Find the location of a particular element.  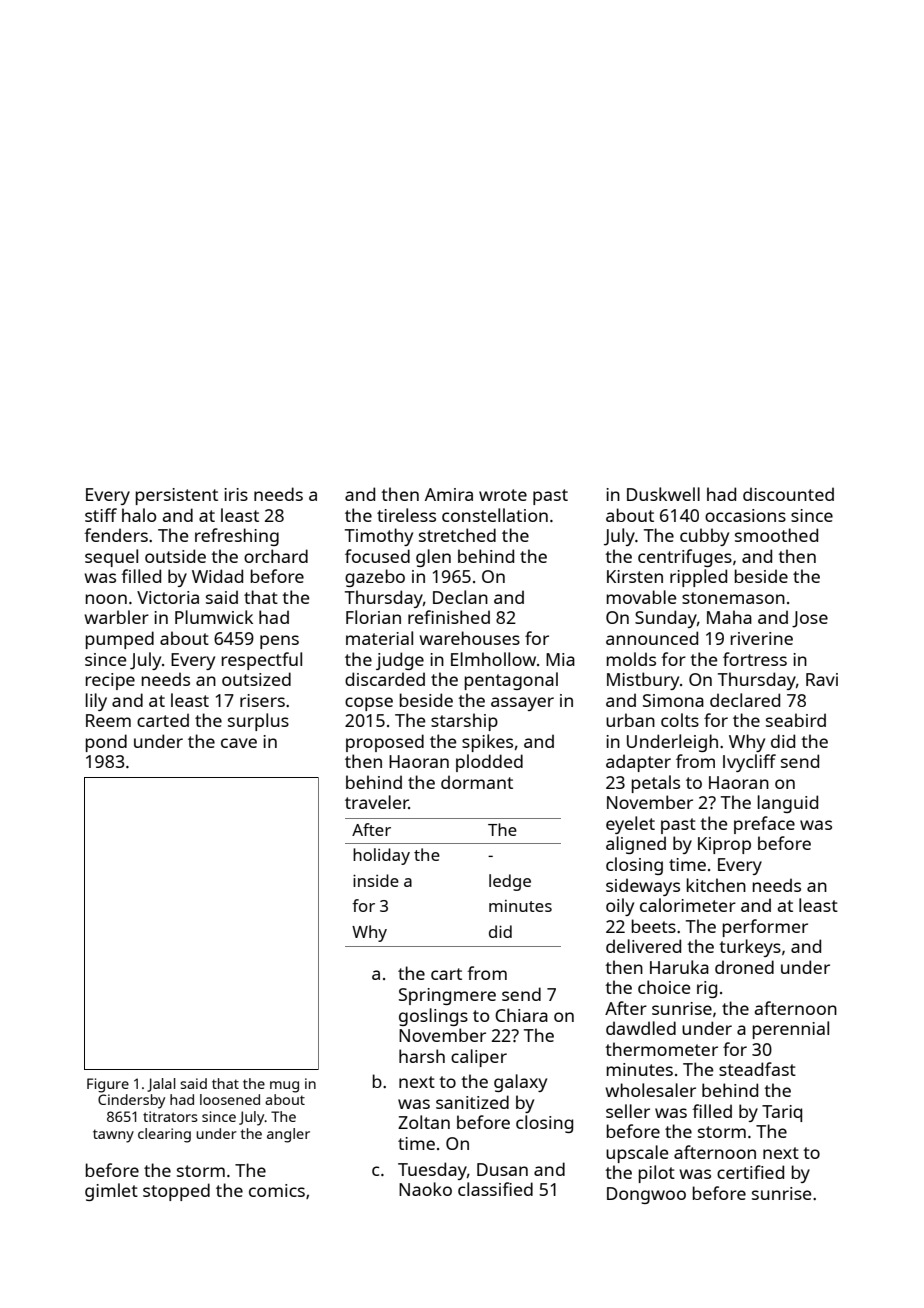

discounted is located at coordinates (788, 494).
